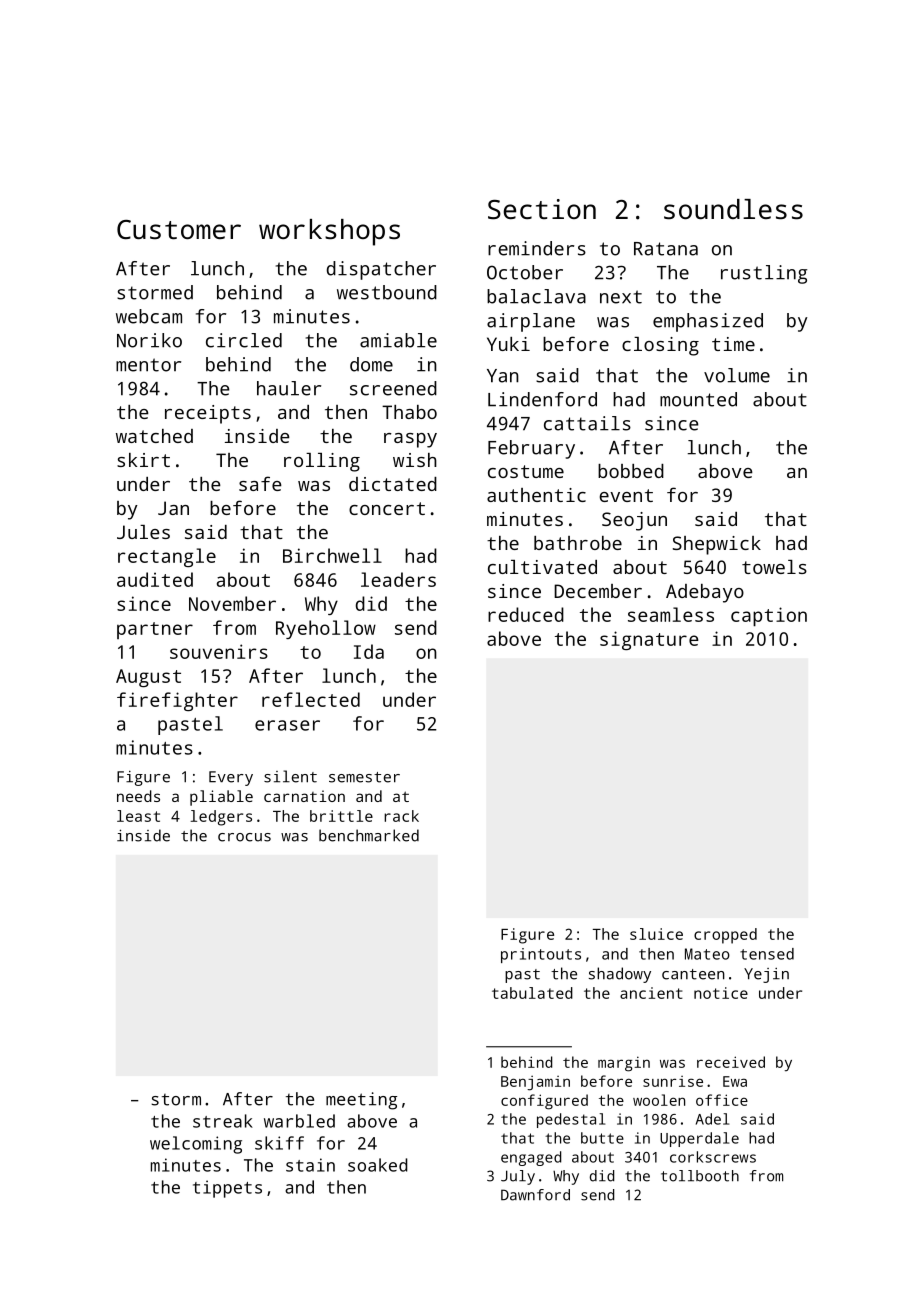 This page has width=924, height=1311. What do you see at coordinates (179, 230) in the page?
I see `Customer` at bounding box center [179, 230].
